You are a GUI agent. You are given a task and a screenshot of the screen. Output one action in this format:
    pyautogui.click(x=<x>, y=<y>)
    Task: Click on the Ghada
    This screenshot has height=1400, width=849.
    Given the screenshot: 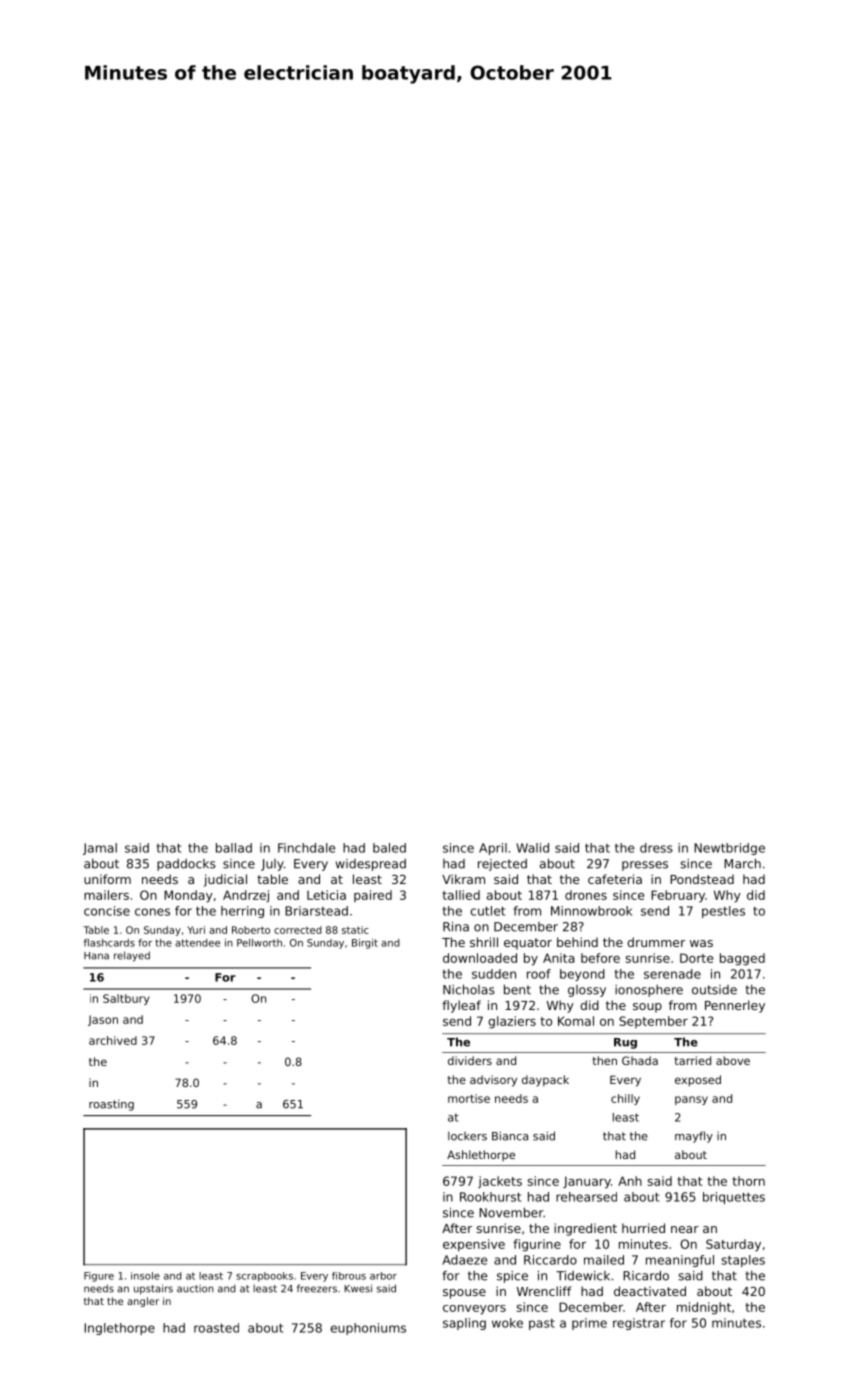 What is the action you would take?
    pyautogui.click(x=640, y=1060)
